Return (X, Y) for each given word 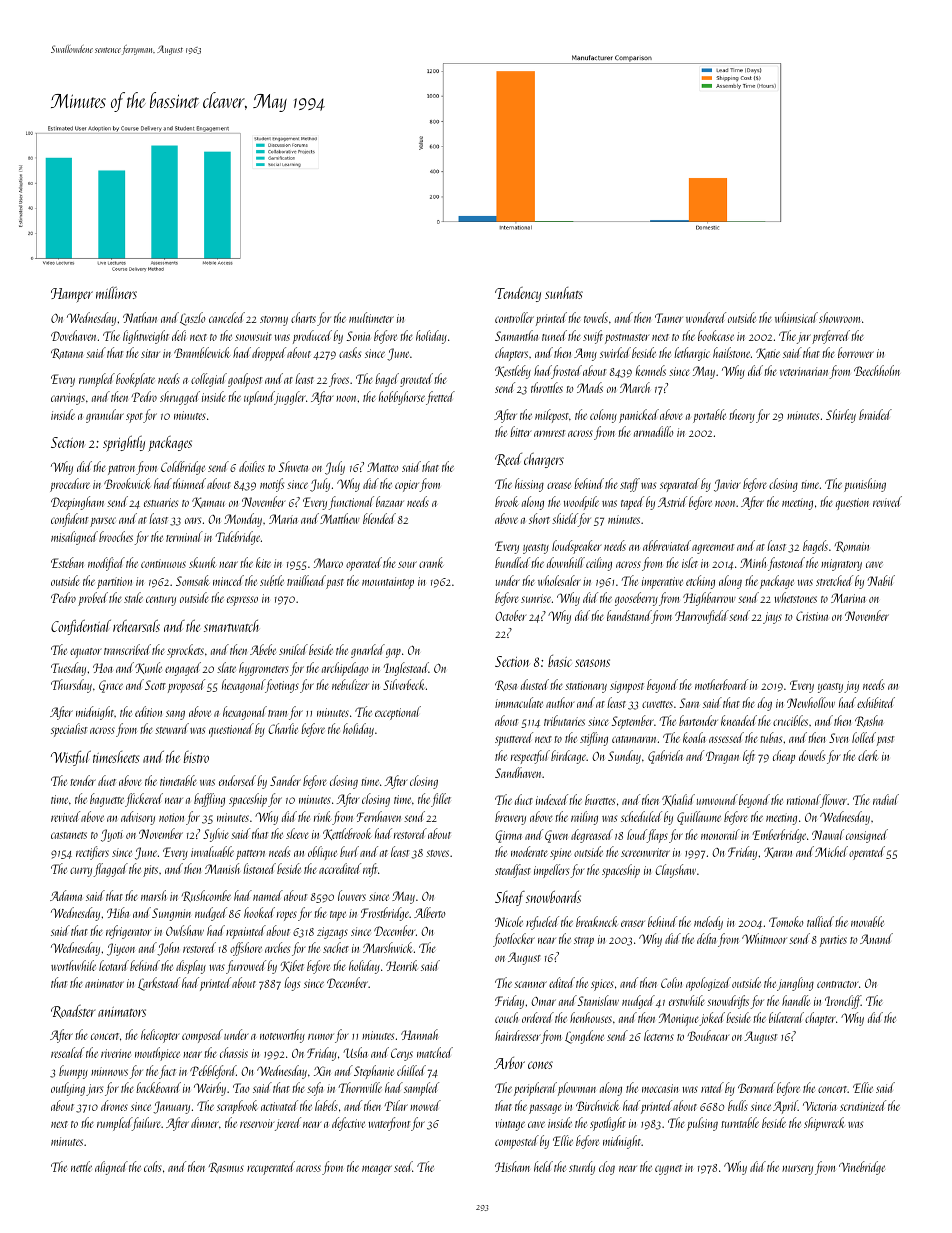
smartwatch (231, 626)
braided (875, 414)
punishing (865, 485)
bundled (512, 562)
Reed (508, 460)
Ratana (67, 353)
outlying (68, 1089)
